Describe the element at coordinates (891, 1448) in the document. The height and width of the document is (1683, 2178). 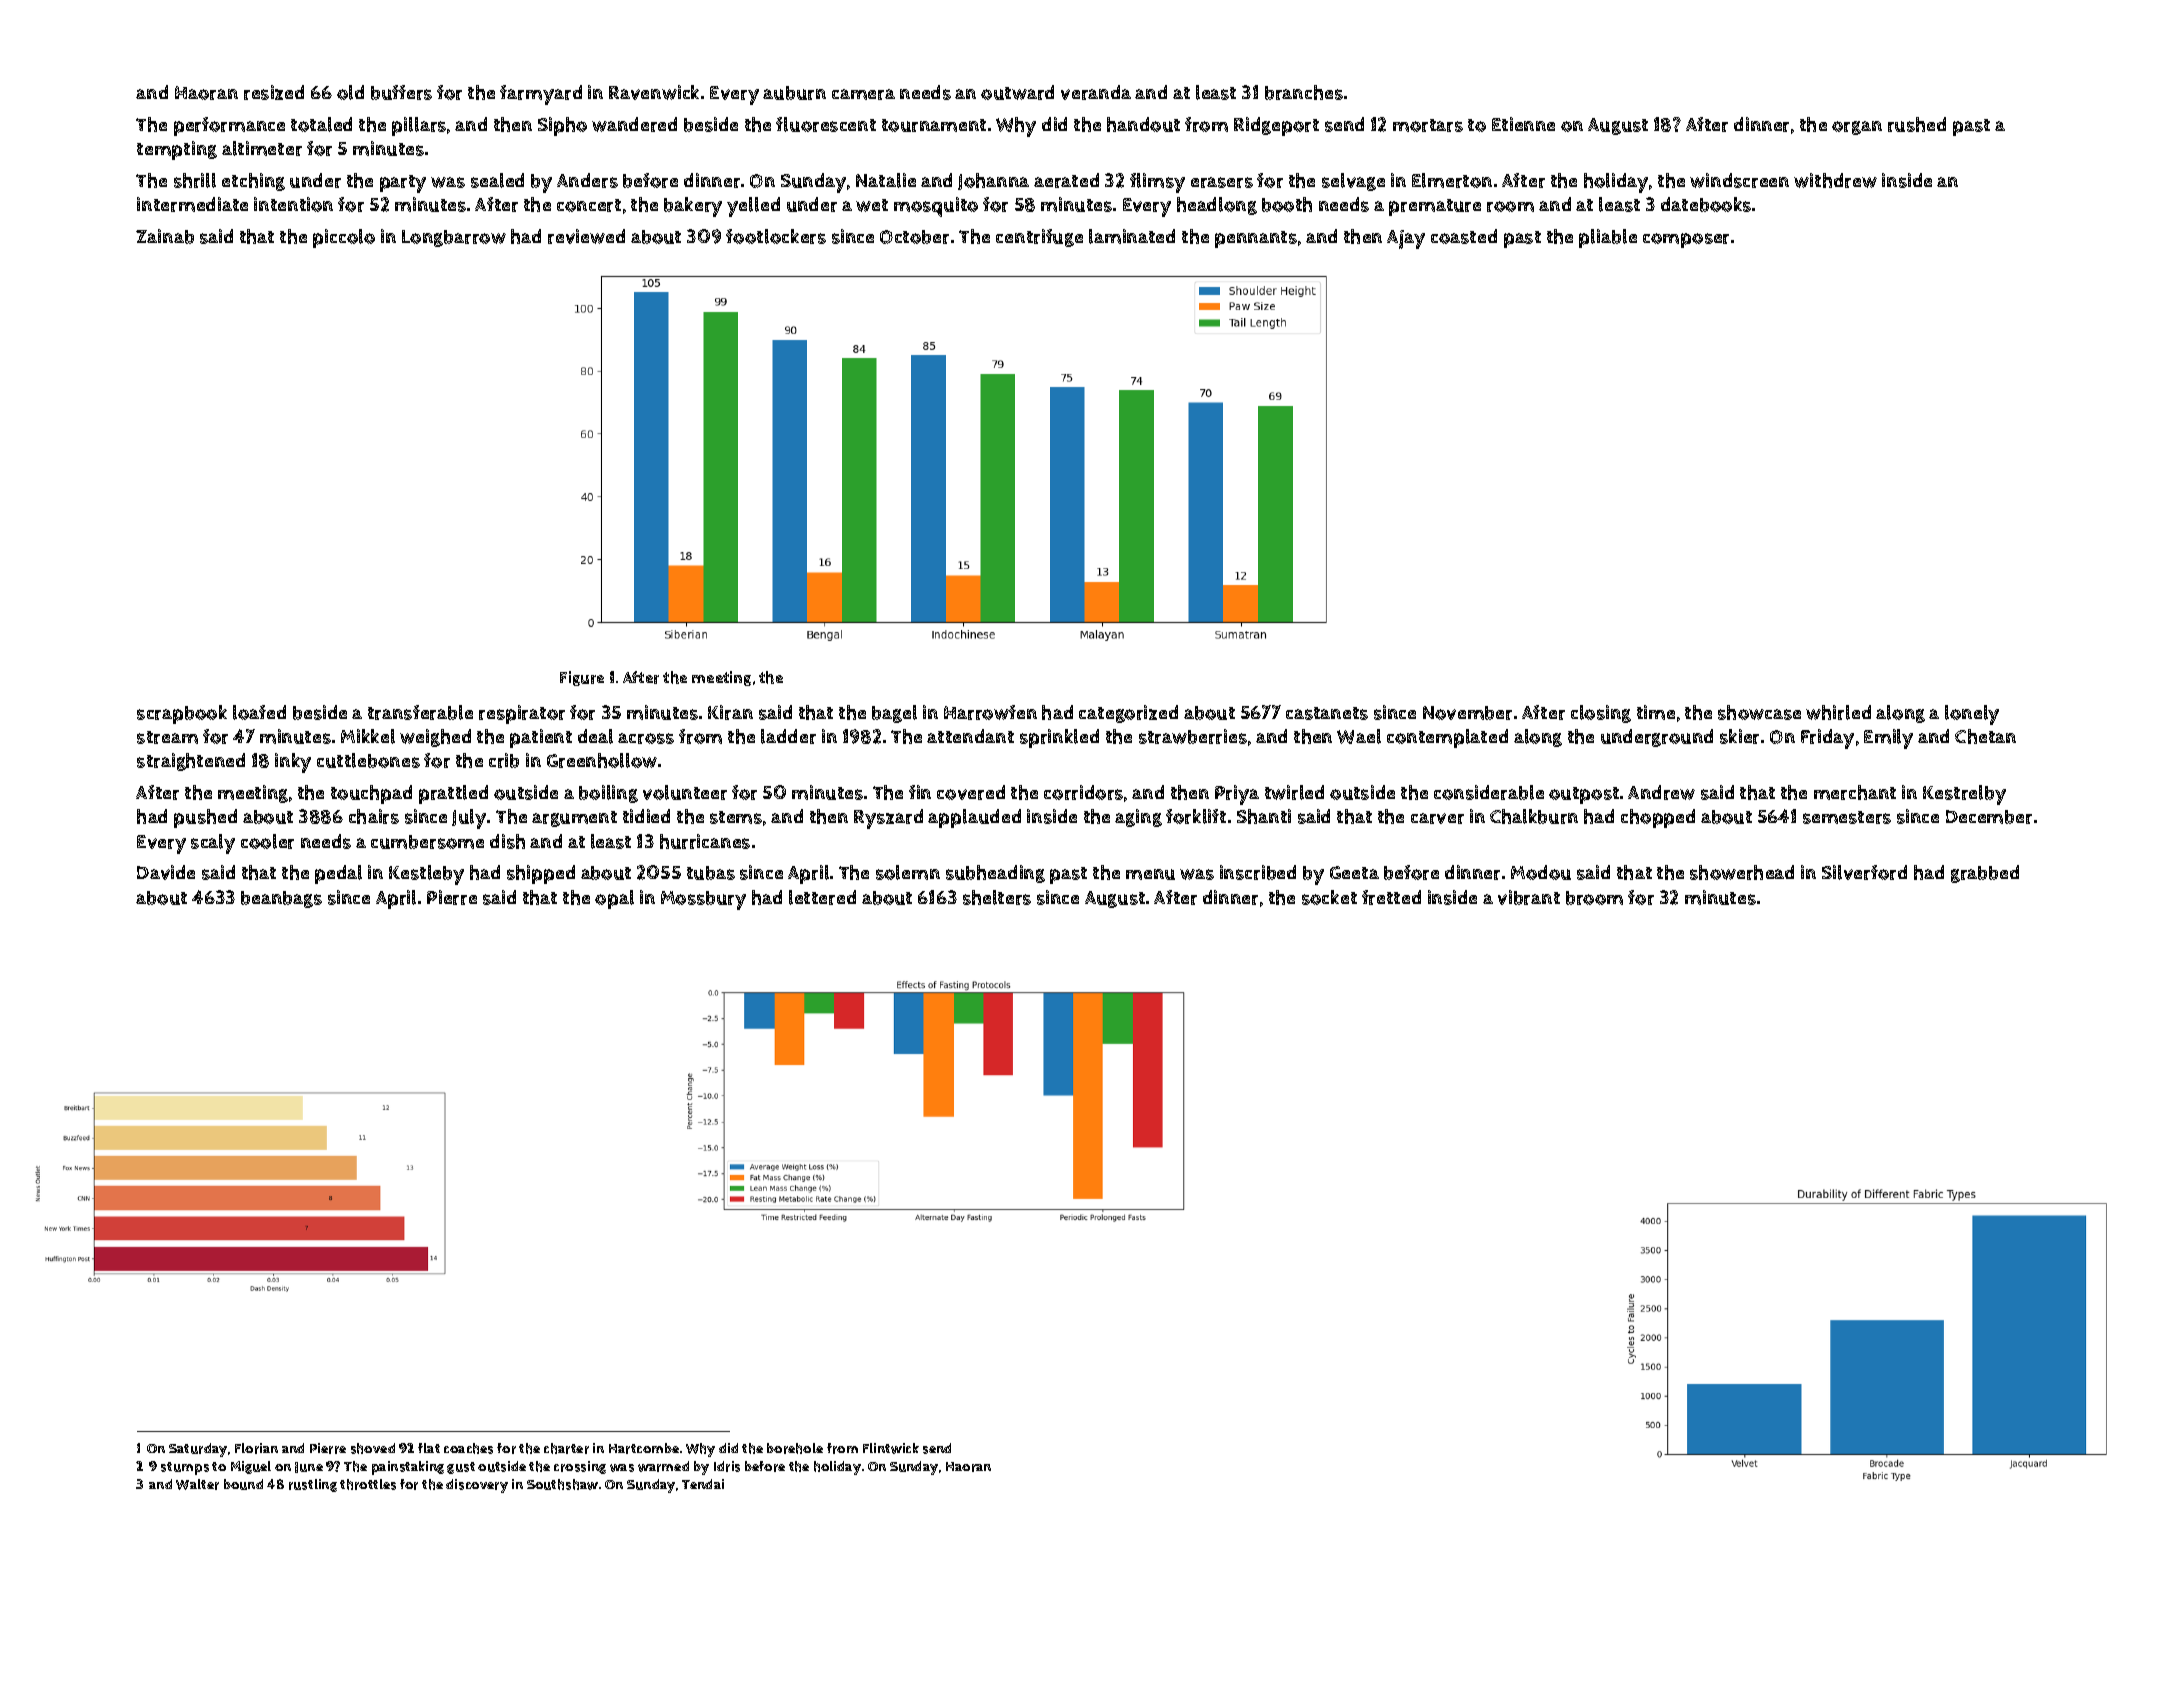
I see `Flintwick` at that location.
